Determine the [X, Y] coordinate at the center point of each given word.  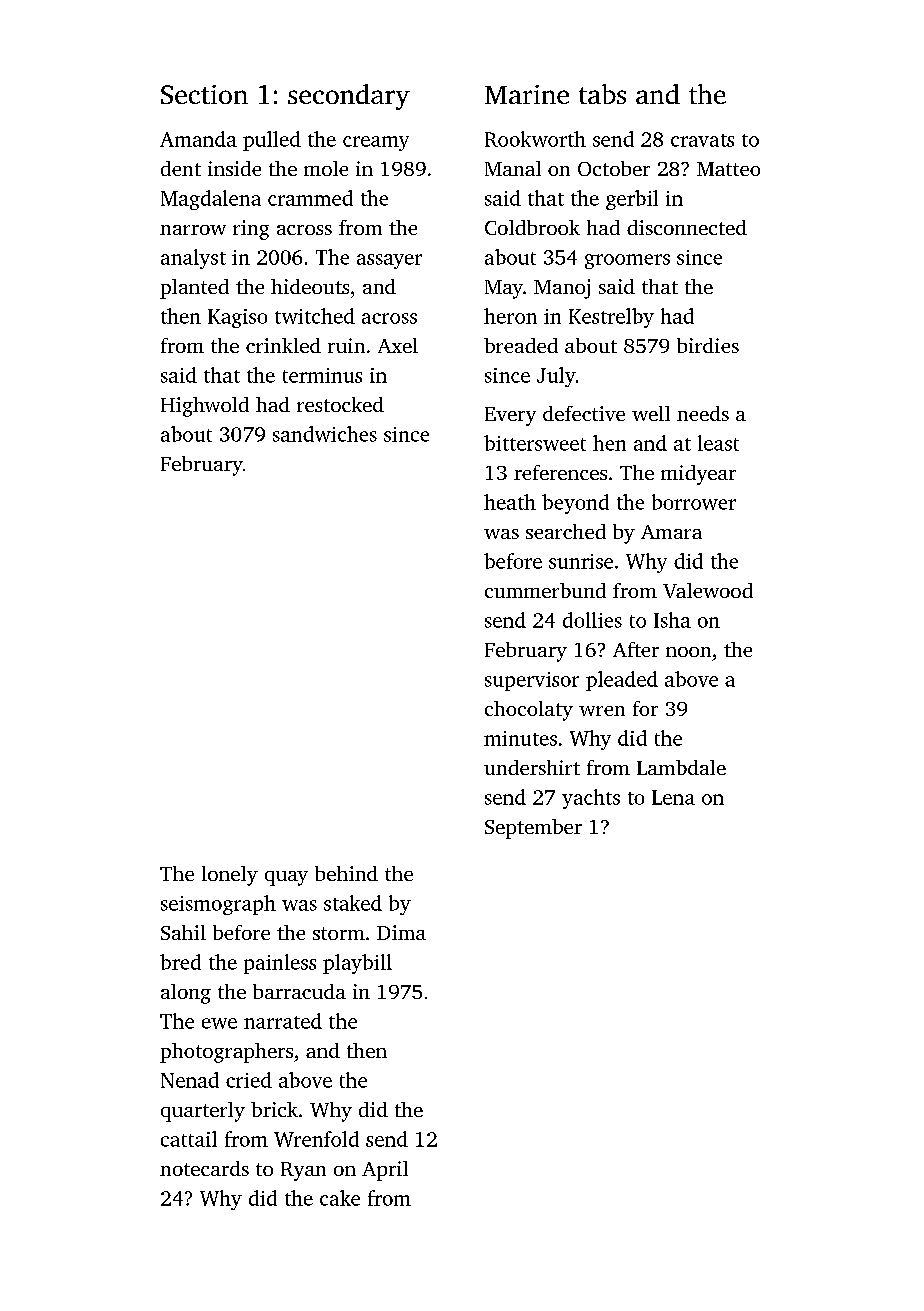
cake [340, 1198]
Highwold [205, 407]
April [385, 1171]
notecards [204, 1168]
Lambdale [681, 767]
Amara [671, 532]
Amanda [198, 139]
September [533, 829]
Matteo [728, 169]
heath [510, 502]
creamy [376, 143]
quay [286, 878]
